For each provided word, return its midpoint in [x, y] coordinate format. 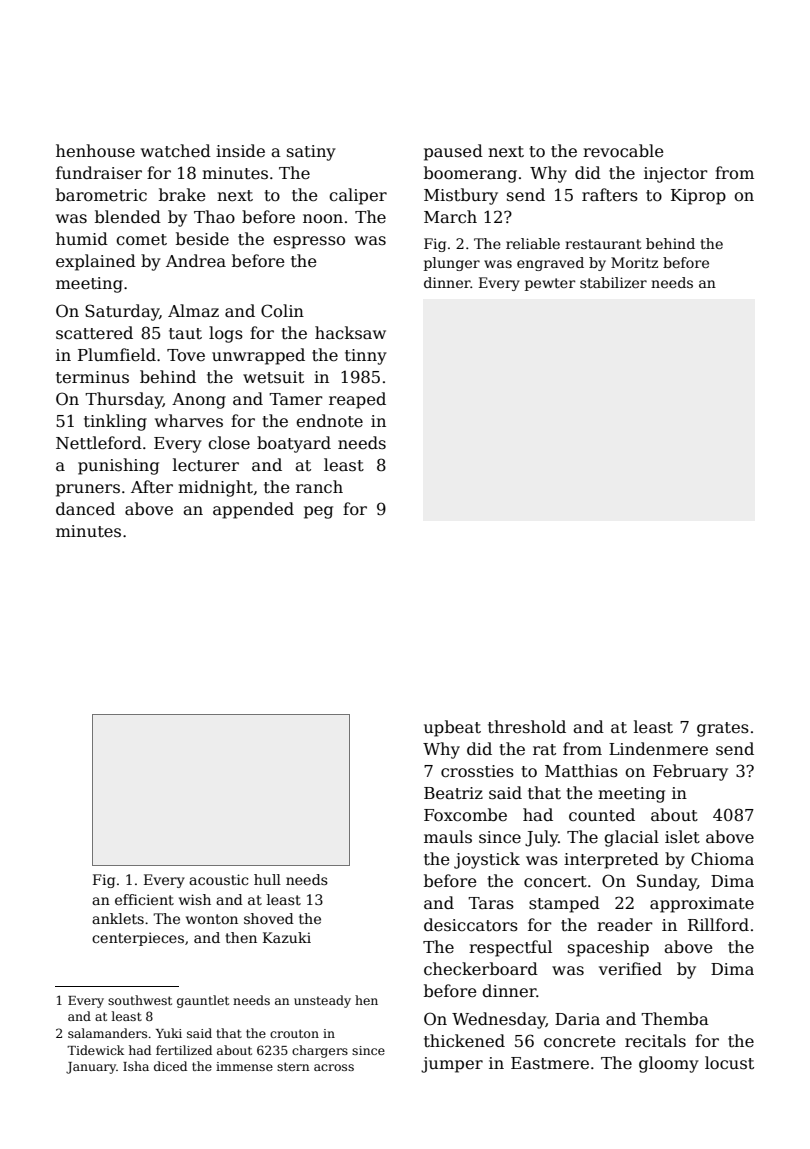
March [450, 217]
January [91, 1068]
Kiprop [698, 197]
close [229, 443]
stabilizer [613, 282]
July [541, 838]
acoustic [218, 879]
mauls [448, 837]
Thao [214, 217]
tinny [366, 357]
